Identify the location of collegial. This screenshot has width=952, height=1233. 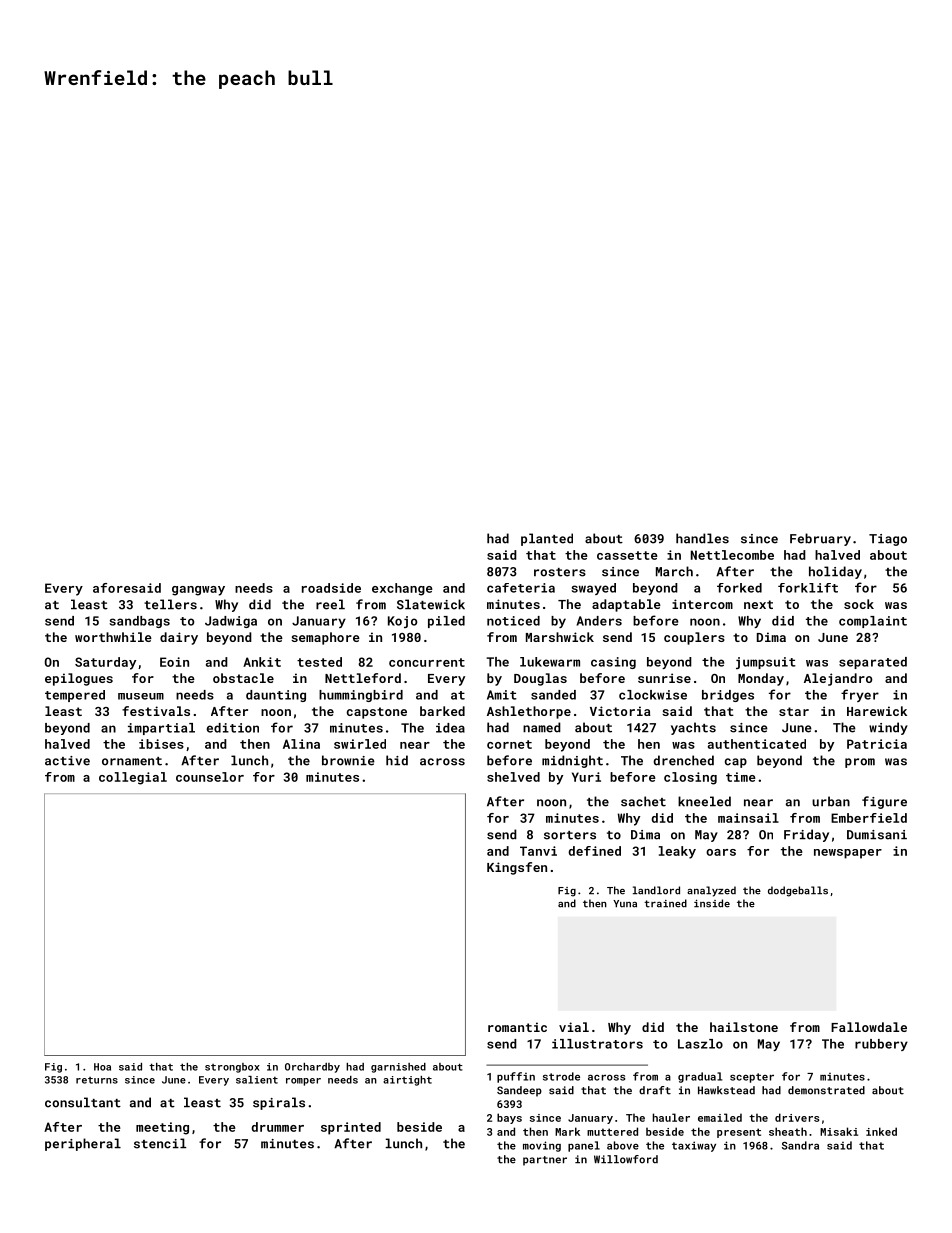
(133, 778).
